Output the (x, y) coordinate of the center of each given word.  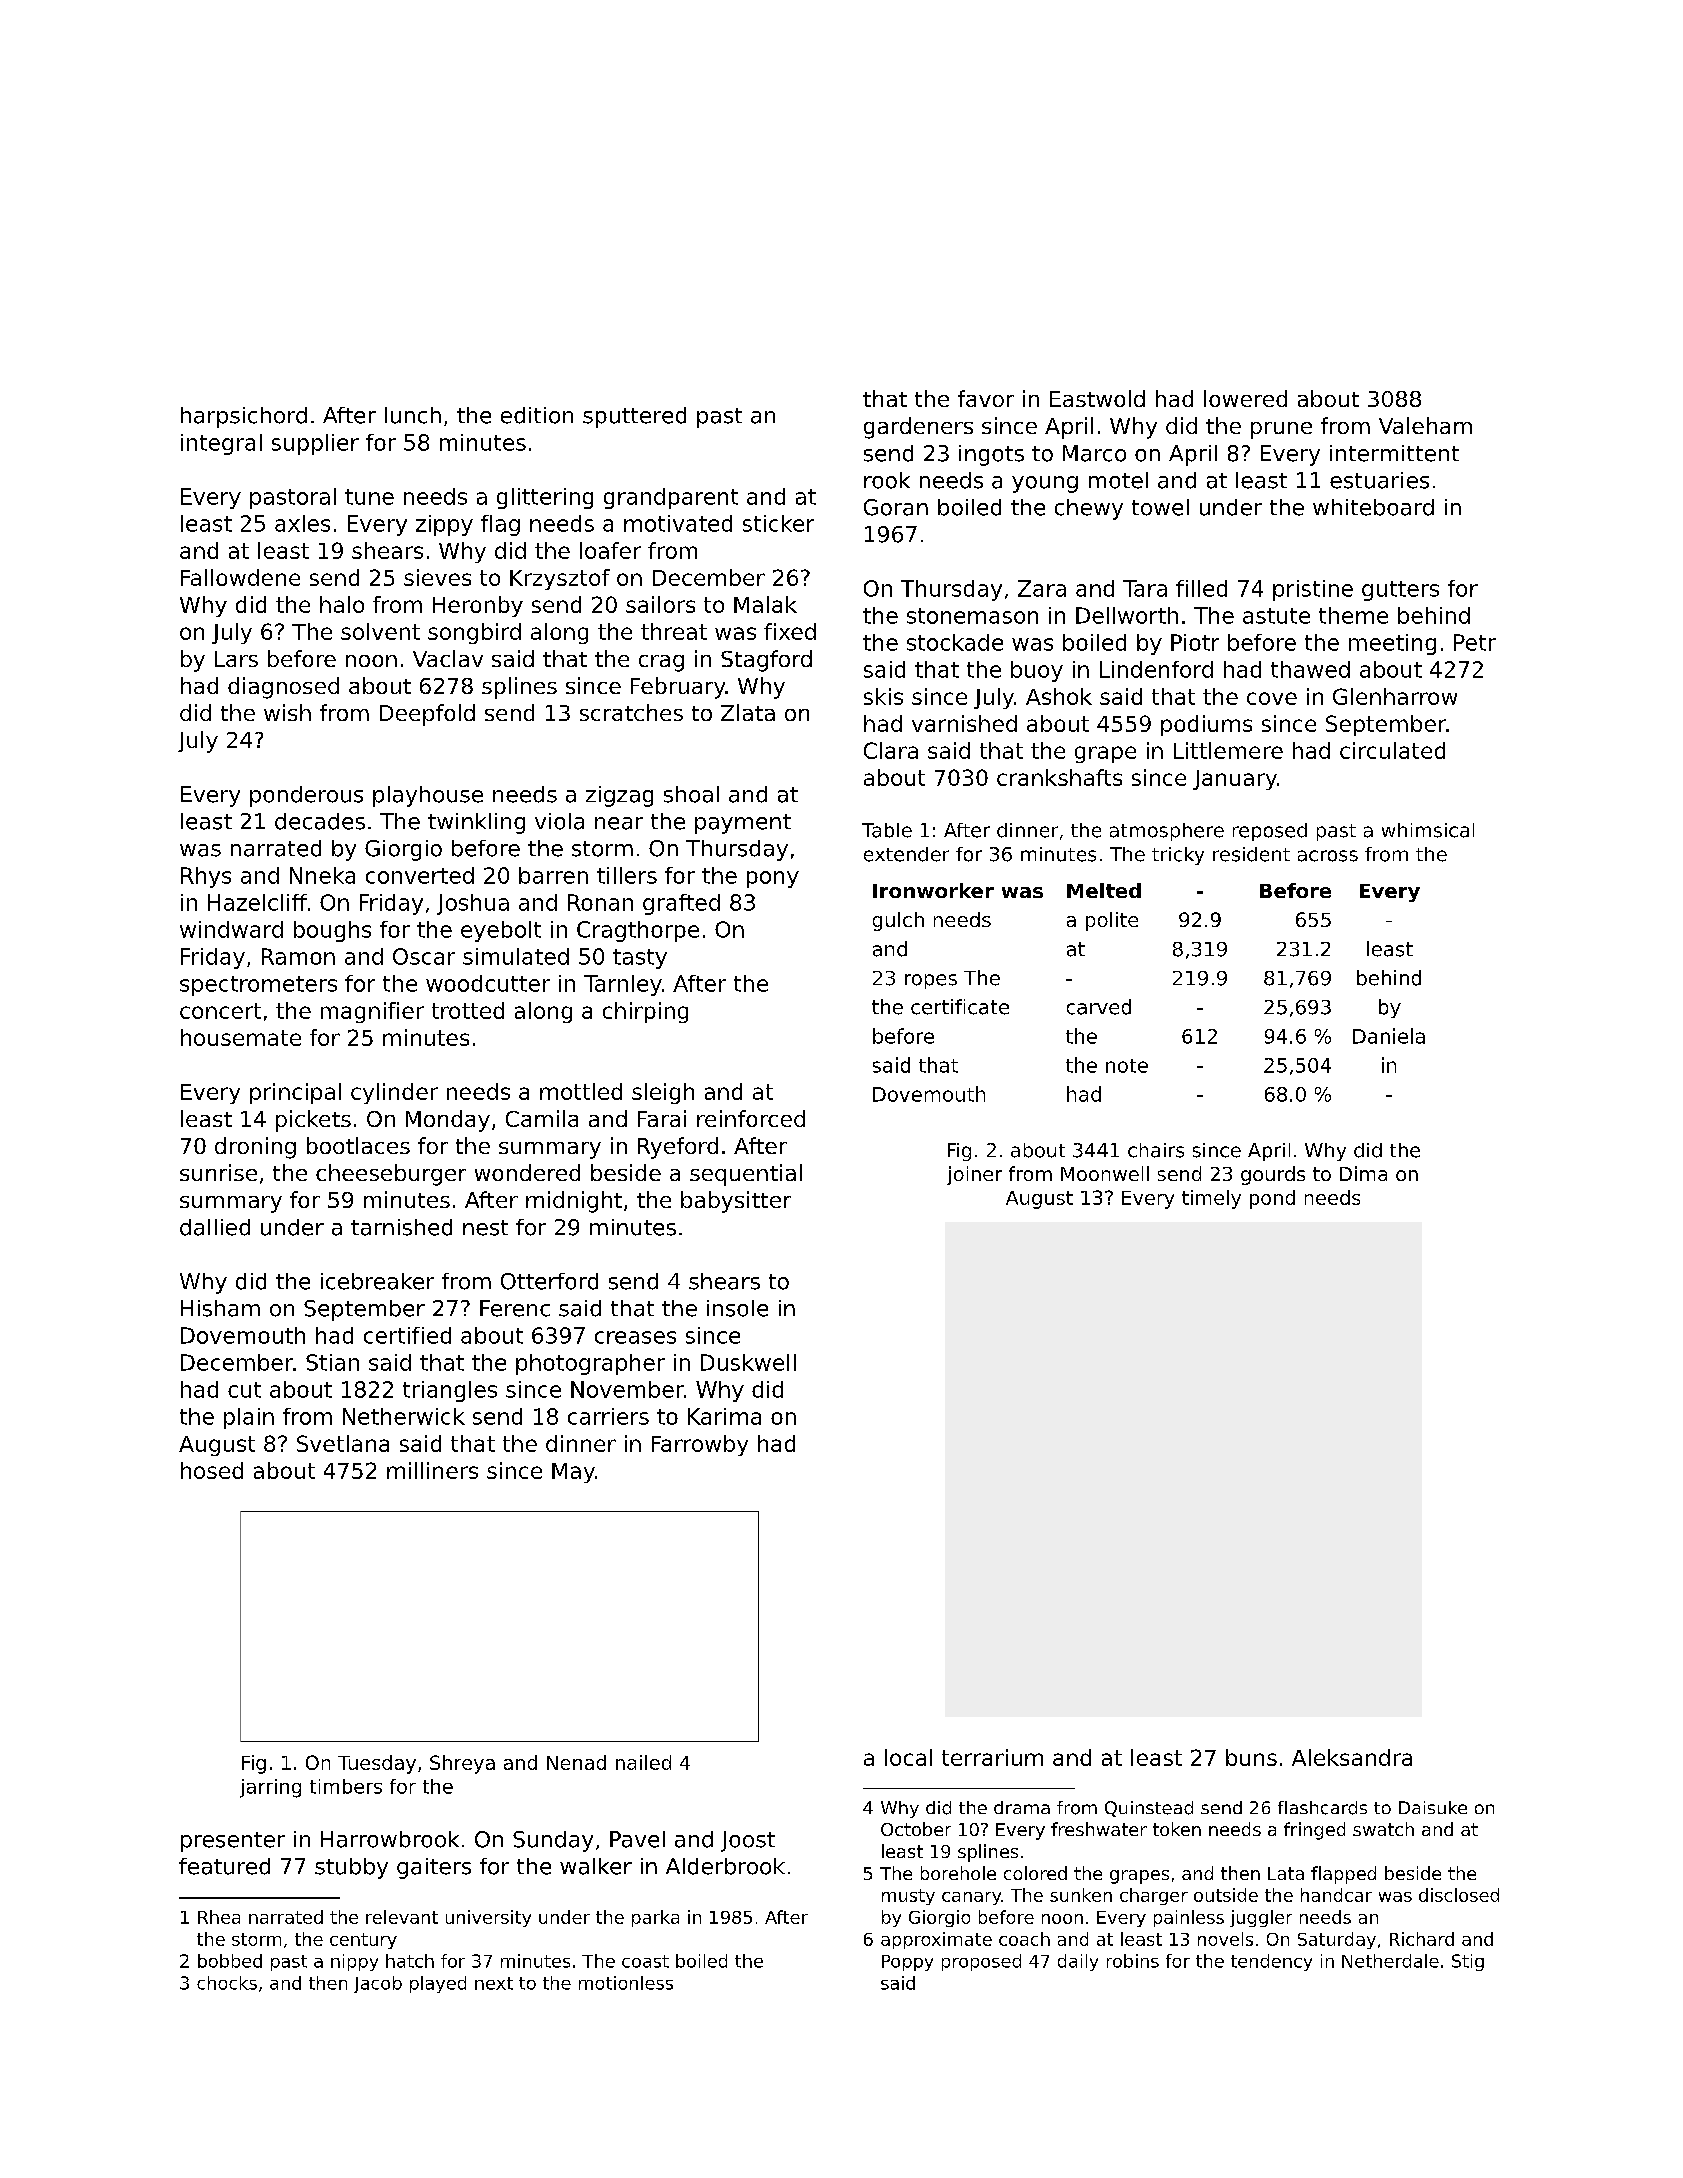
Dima (1363, 1173)
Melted (1104, 890)
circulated (1392, 750)
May (573, 1473)
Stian (332, 1362)
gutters (1400, 591)
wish (287, 712)
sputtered (634, 417)
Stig (1468, 1962)
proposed (981, 1962)
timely (1211, 1199)
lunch (413, 415)
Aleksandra (1352, 1757)
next (494, 1983)
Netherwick (404, 1416)
